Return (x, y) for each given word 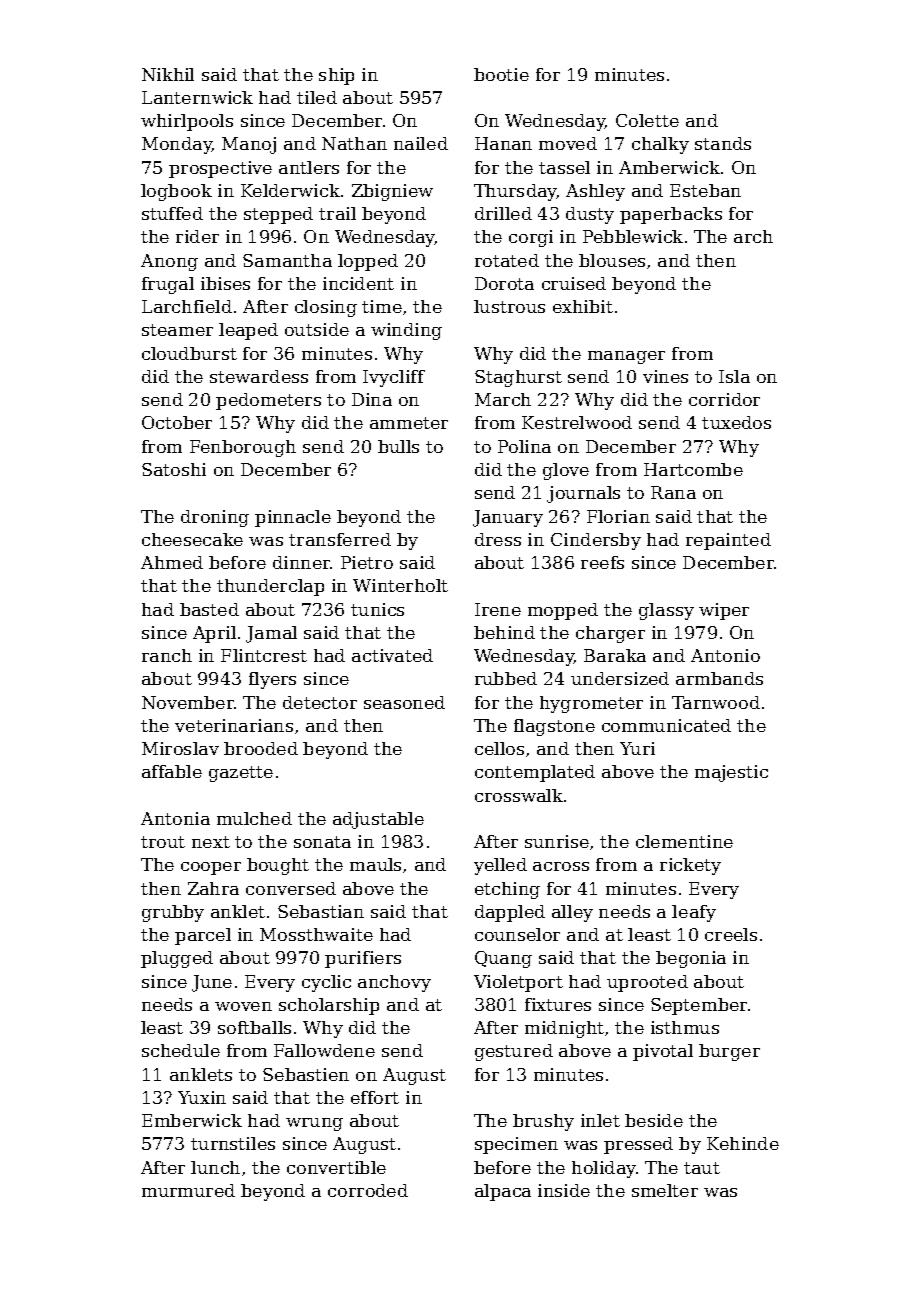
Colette (647, 120)
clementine (684, 841)
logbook (176, 192)
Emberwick (192, 1120)
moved (568, 143)
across (561, 866)
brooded (261, 748)
